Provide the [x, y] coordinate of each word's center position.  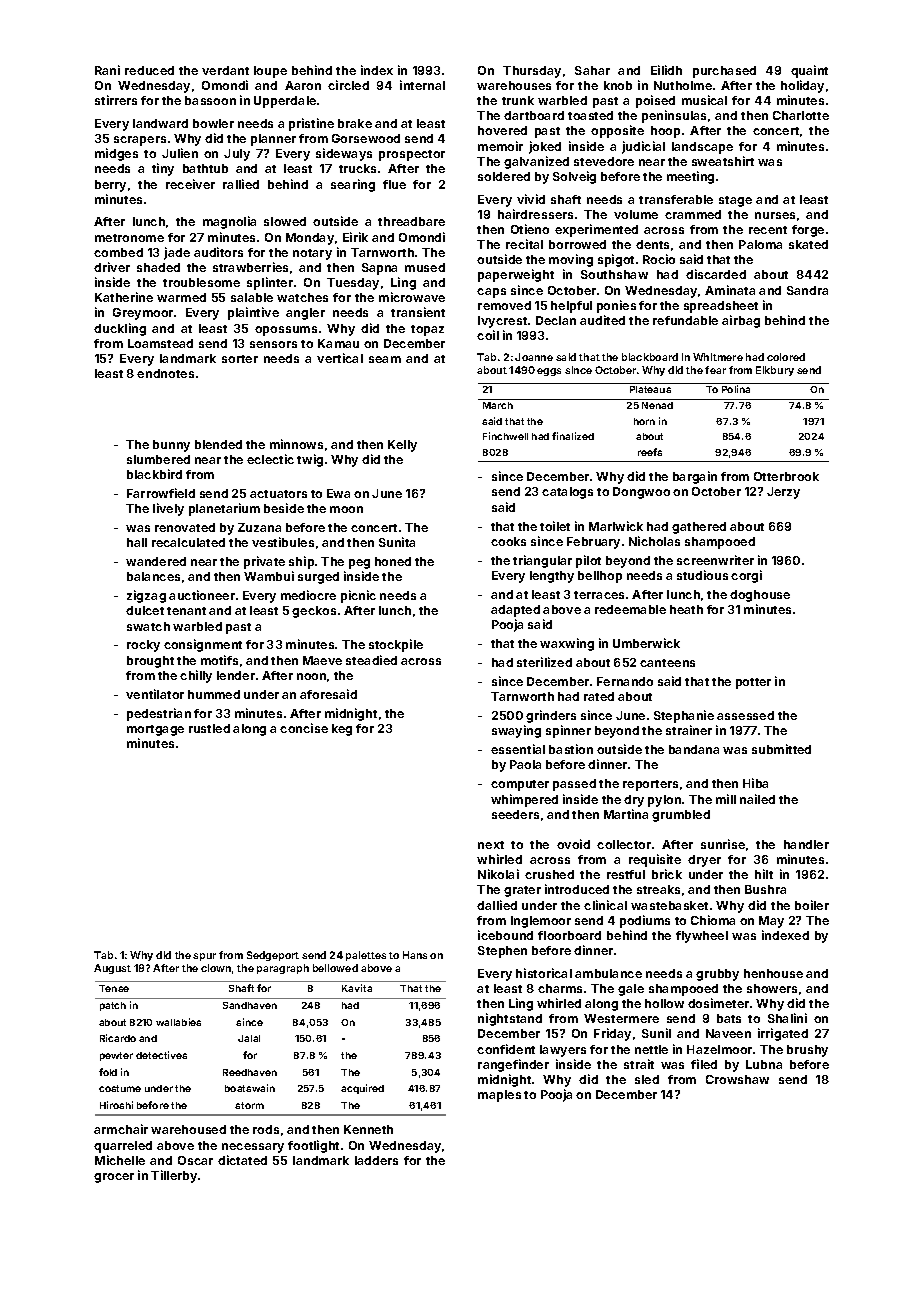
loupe [270, 72]
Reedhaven [250, 1072]
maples [499, 1096]
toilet [555, 526]
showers [772, 988]
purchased [724, 72]
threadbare [411, 221]
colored [786, 357]
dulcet [145, 610]
